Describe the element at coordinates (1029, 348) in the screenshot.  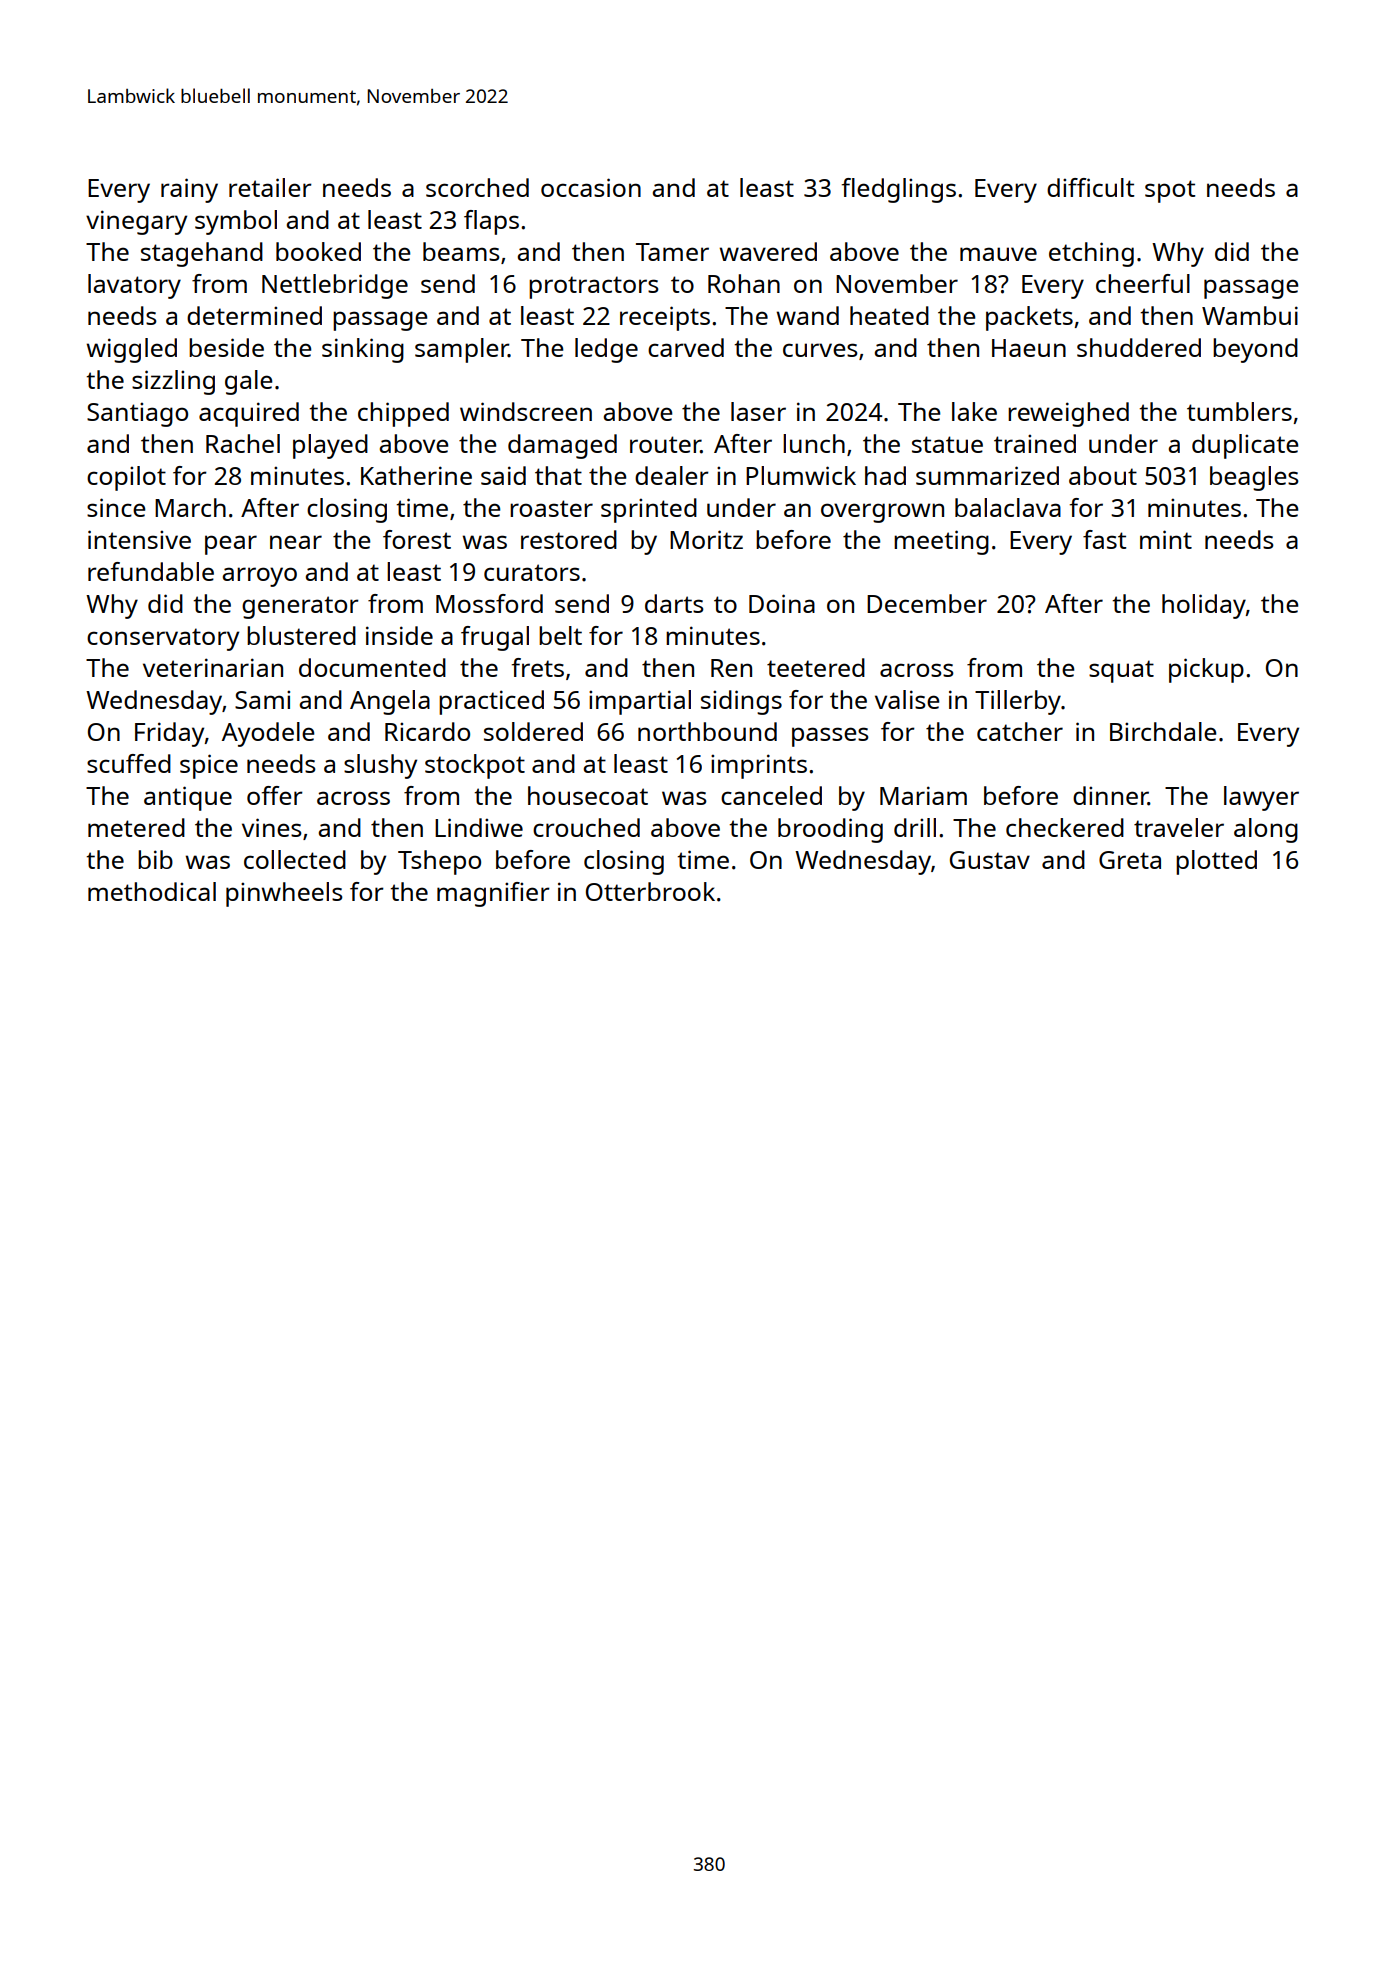
I see `Haeun` at that location.
